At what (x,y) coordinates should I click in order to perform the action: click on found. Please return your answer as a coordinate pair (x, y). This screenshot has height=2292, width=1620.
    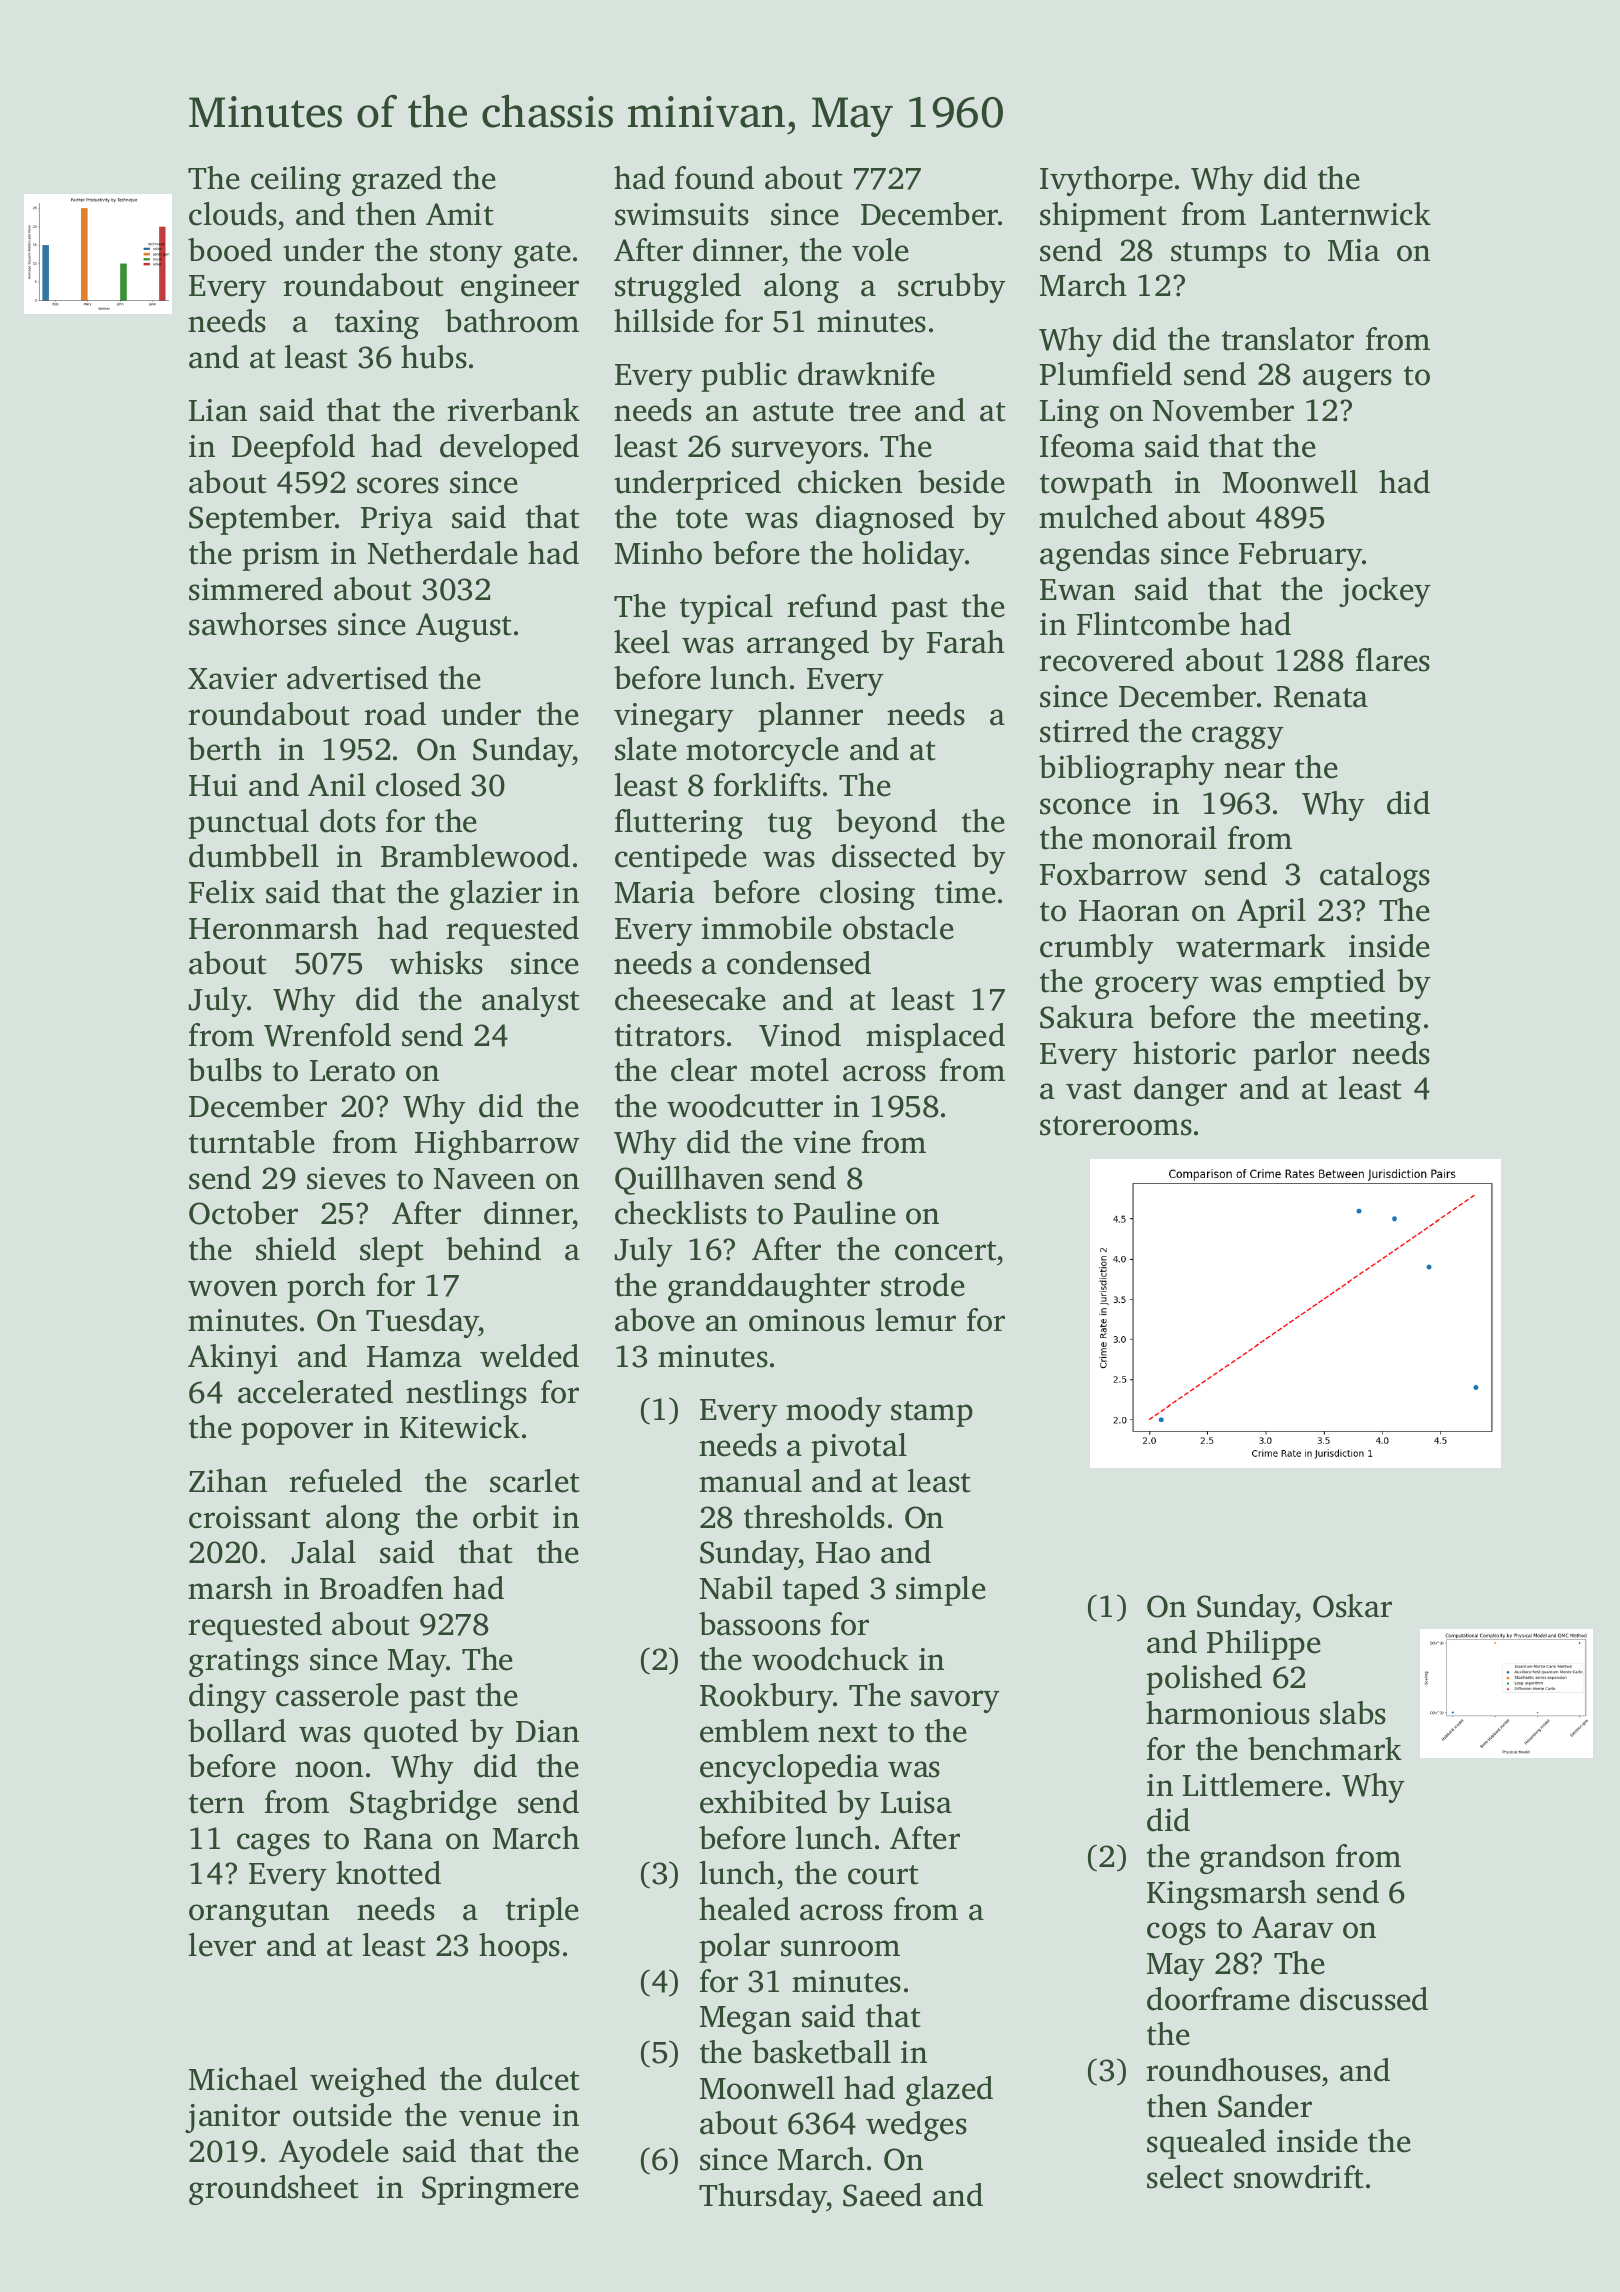
    Looking at the image, I should click on (714, 178).
